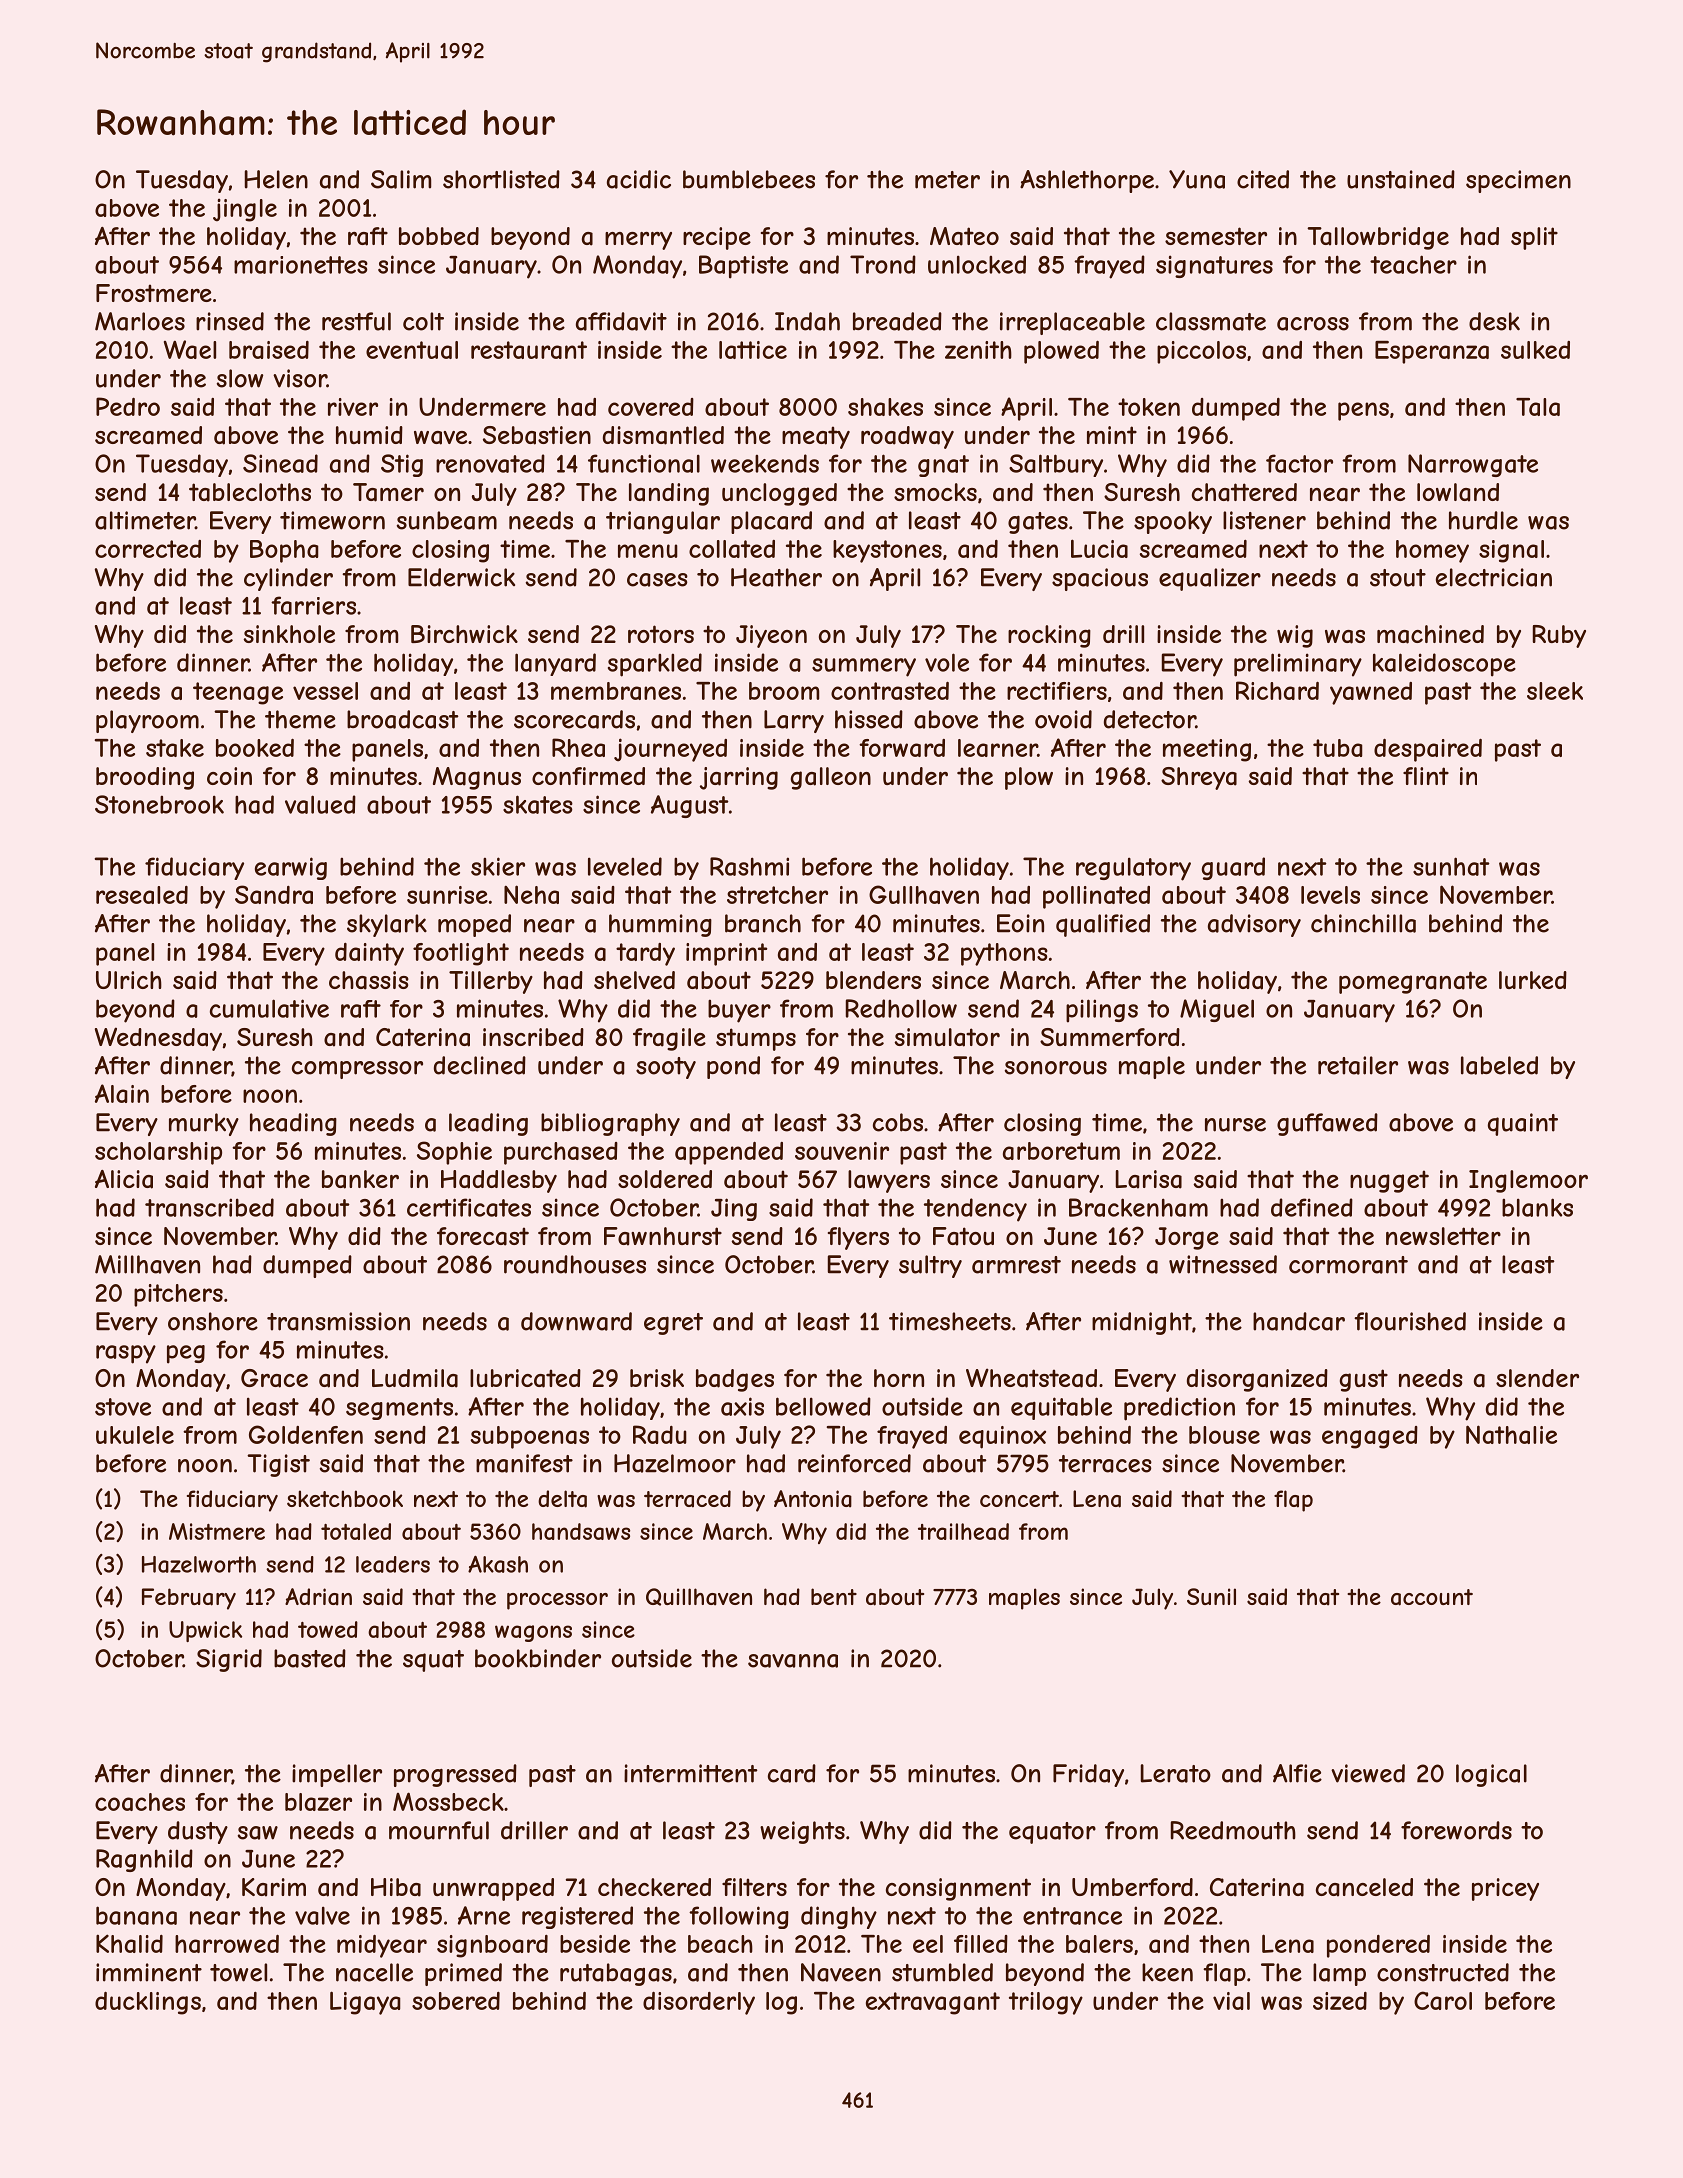 Image resolution: width=1683 pixels, height=2178 pixels. What do you see at coordinates (1458, 492) in the screenshot?
I see `lowland` at bounding box center [1458, 492].
